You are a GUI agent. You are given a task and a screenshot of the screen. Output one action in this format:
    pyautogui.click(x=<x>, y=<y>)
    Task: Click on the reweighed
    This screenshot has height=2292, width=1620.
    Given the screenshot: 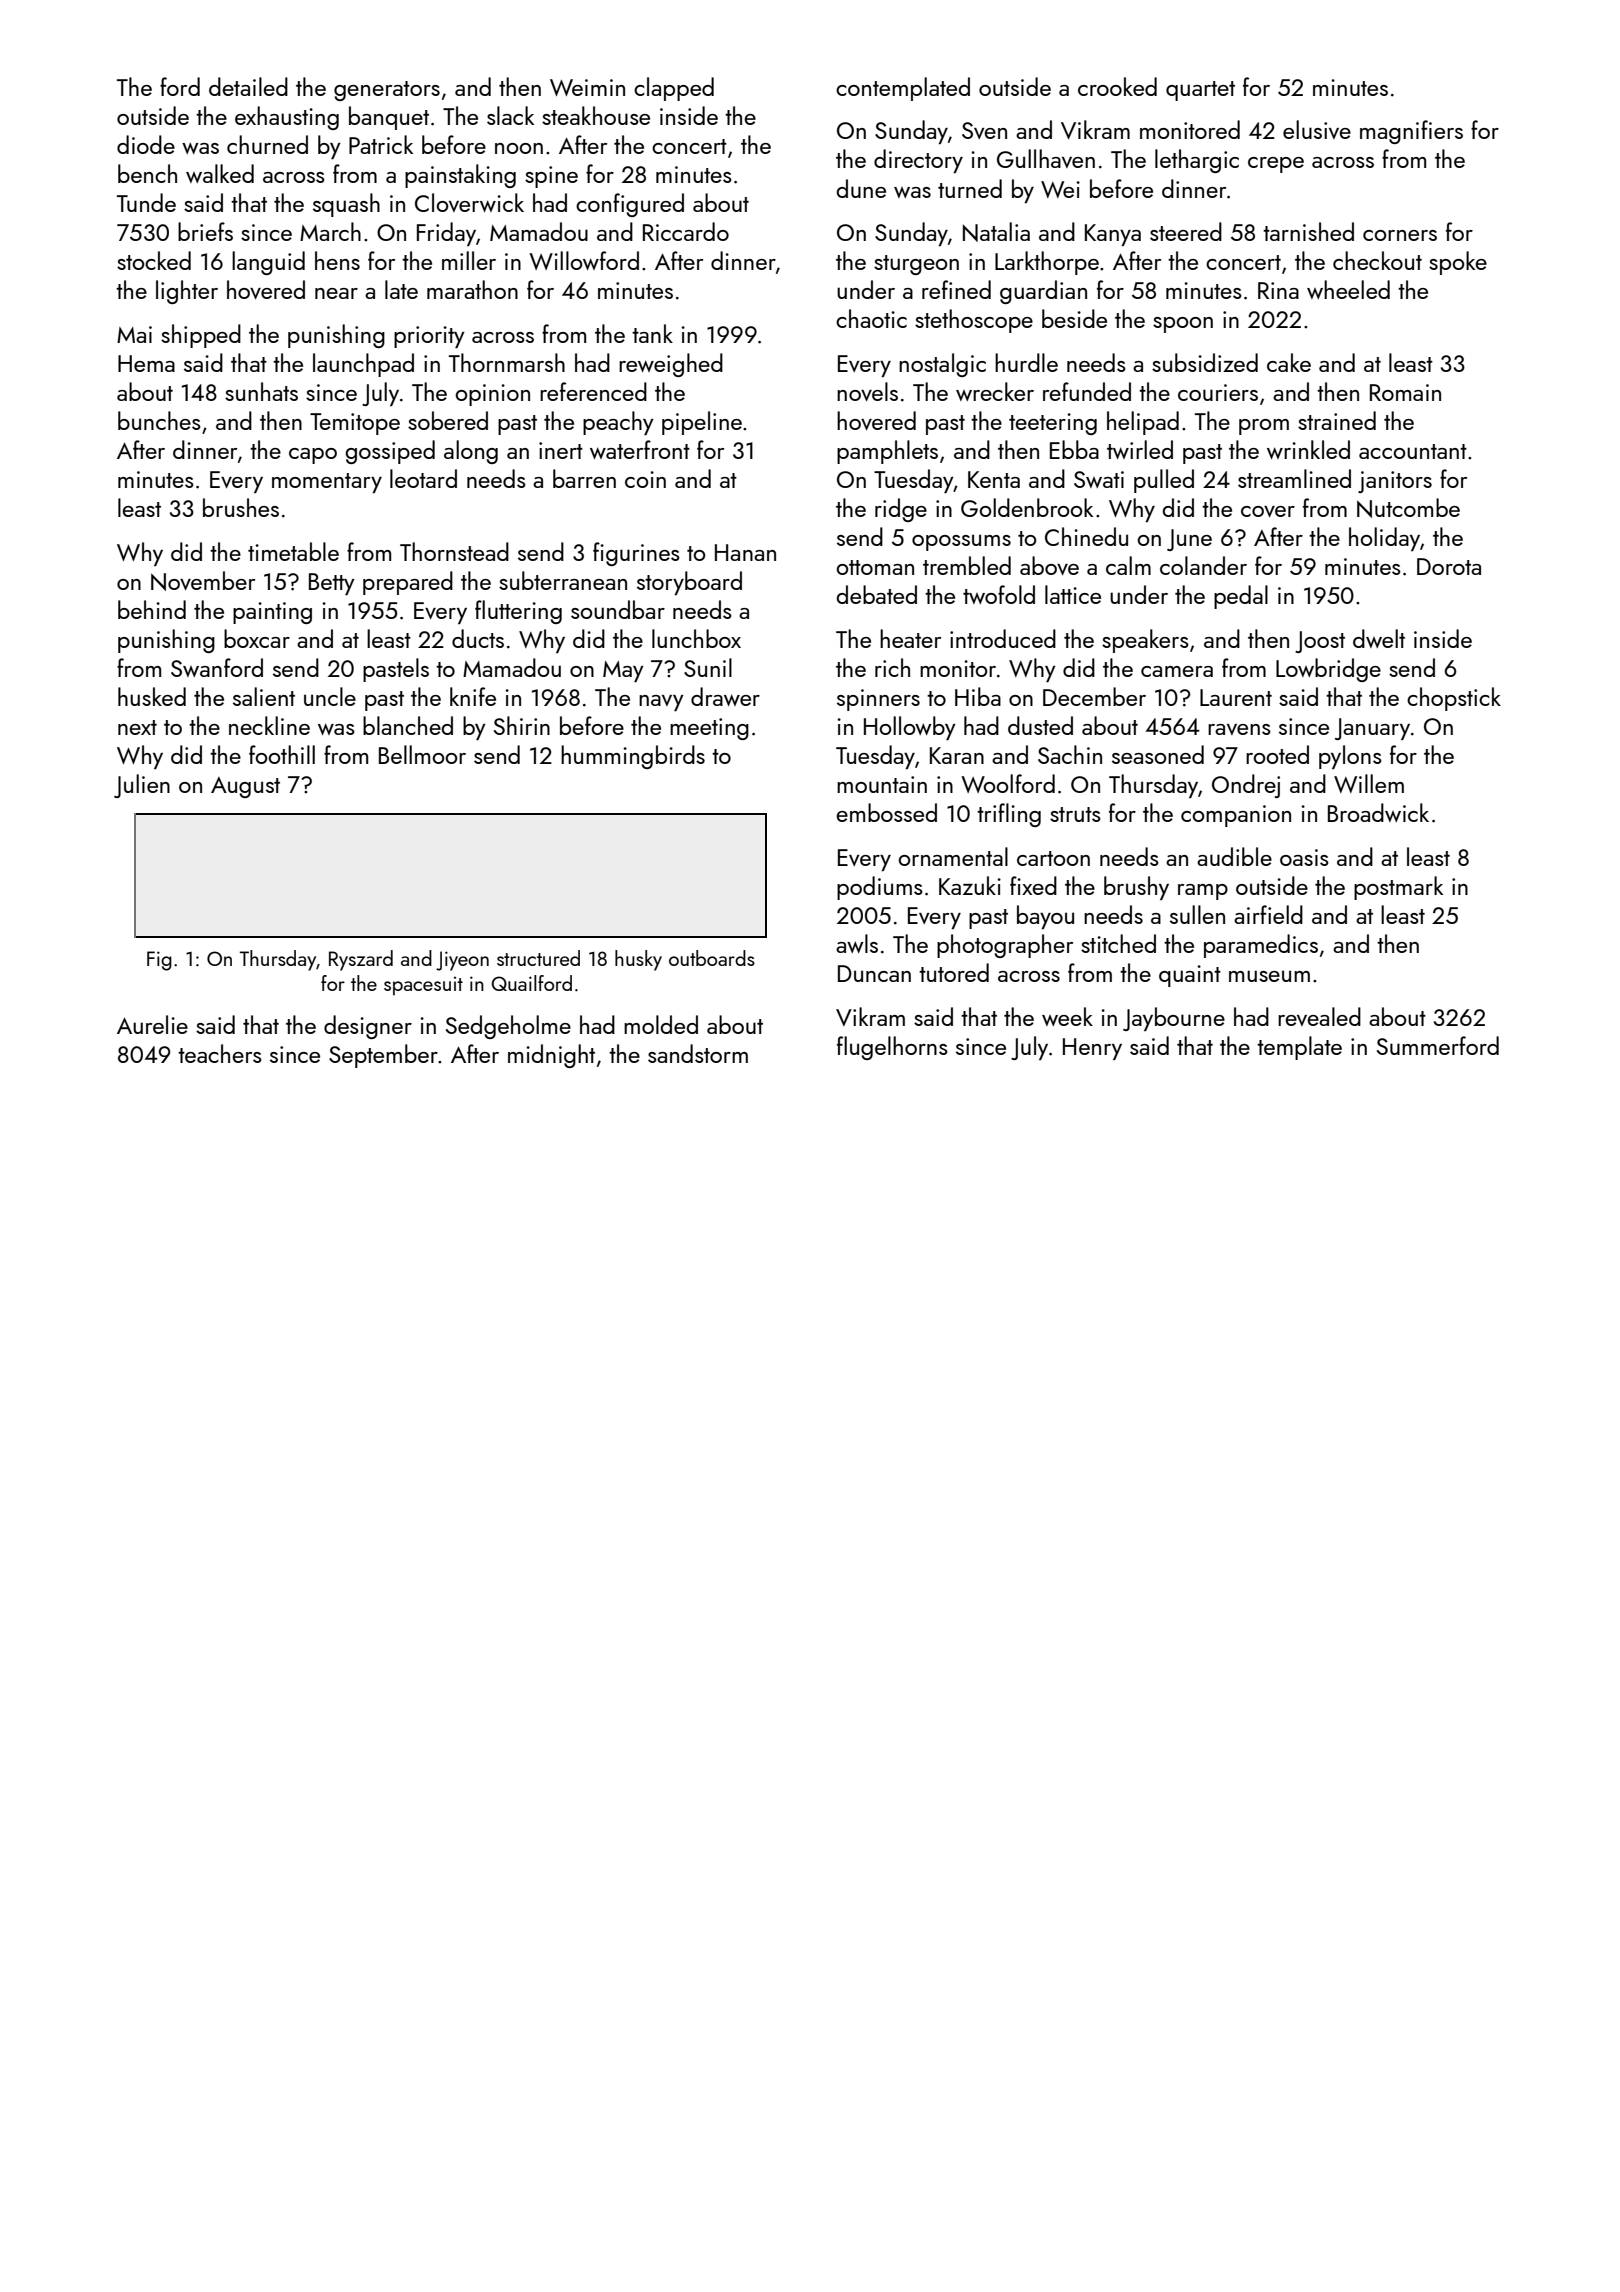 What is the action you would take?
    pyautogui.click(x=671, y=365)
